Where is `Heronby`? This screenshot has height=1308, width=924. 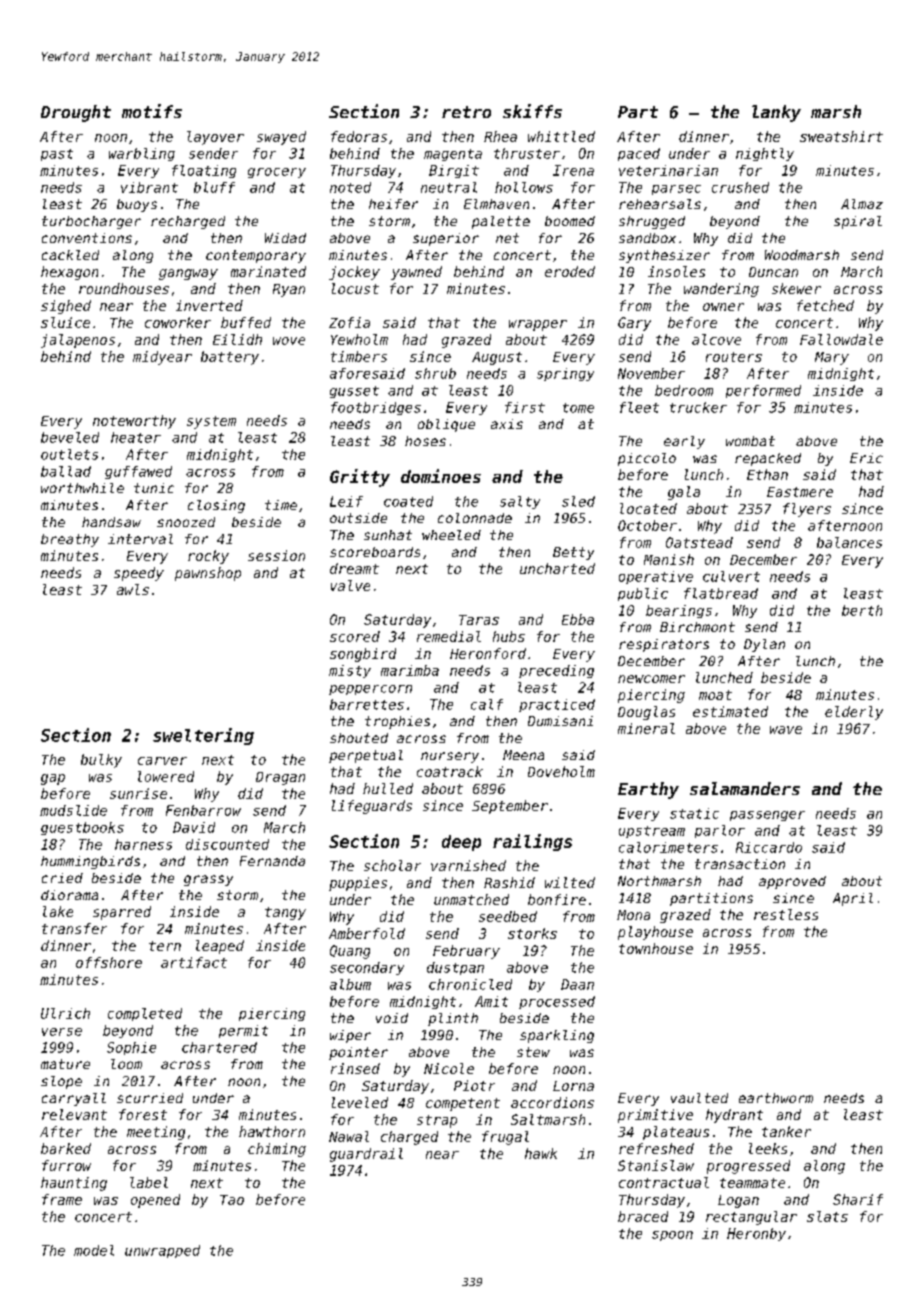 Heronby is located at coordinates (756, 1234).
